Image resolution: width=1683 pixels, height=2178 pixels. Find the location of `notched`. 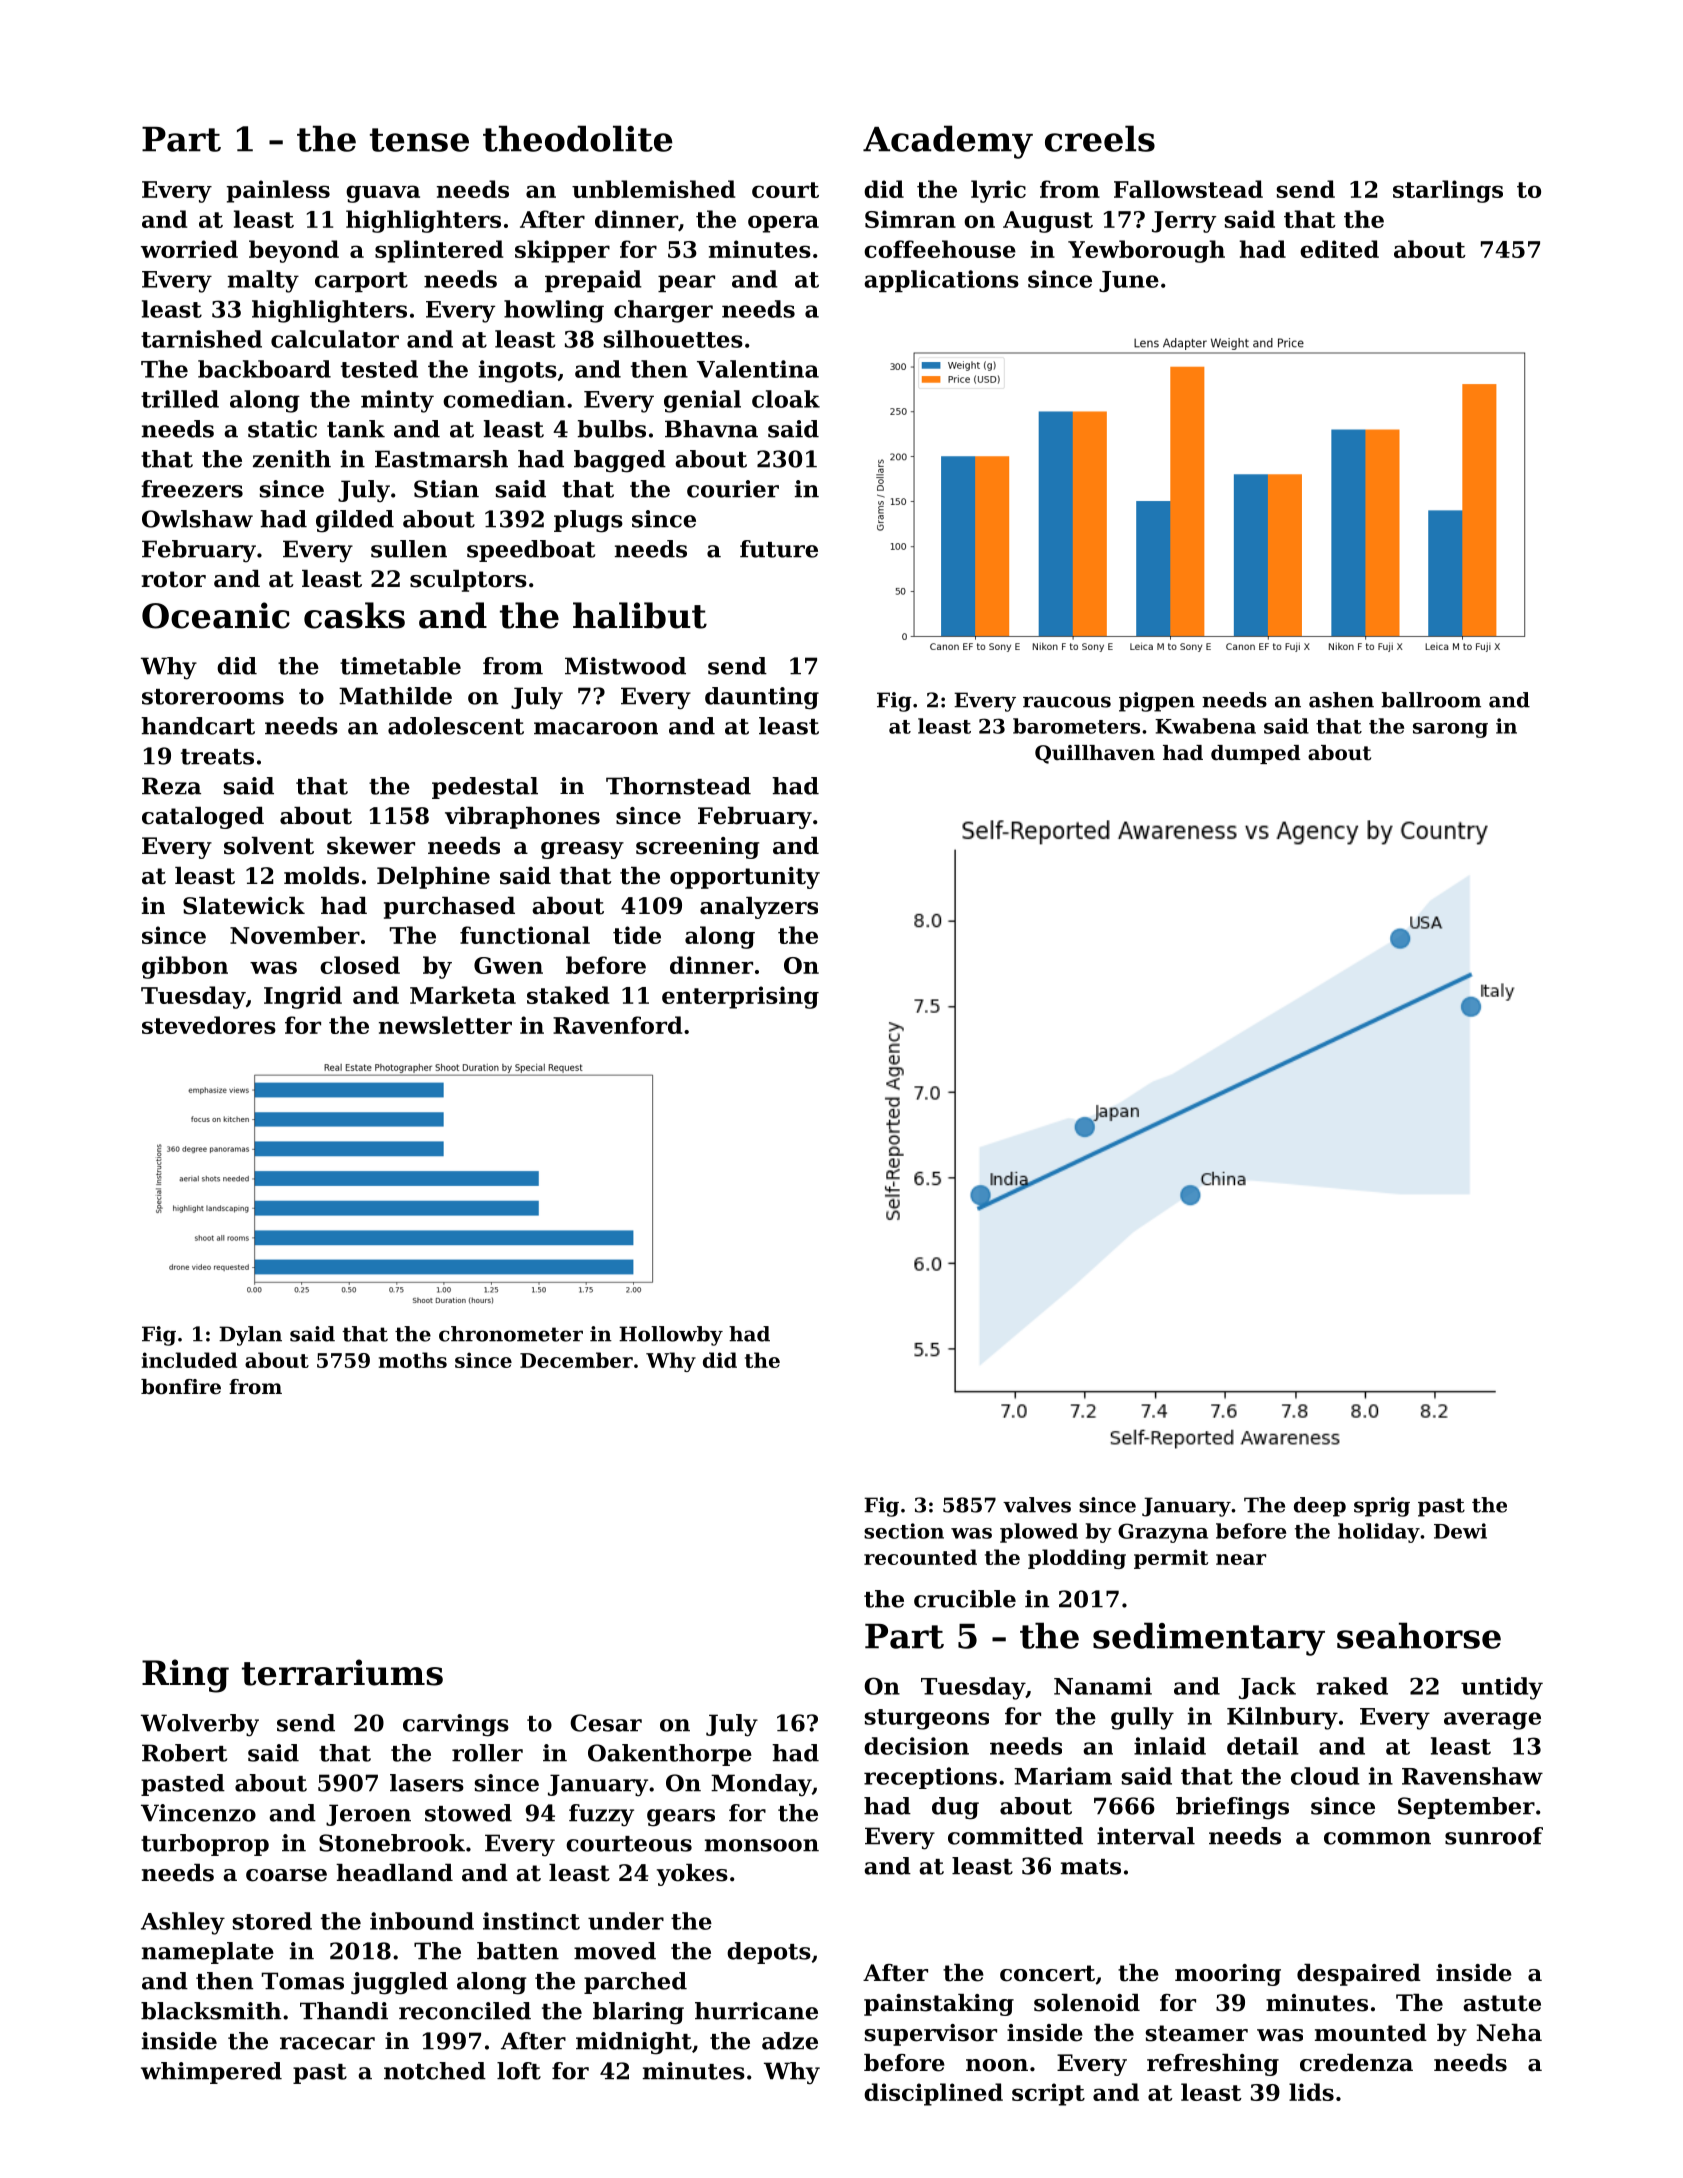

notched is located at coordinates (435, 2071).
